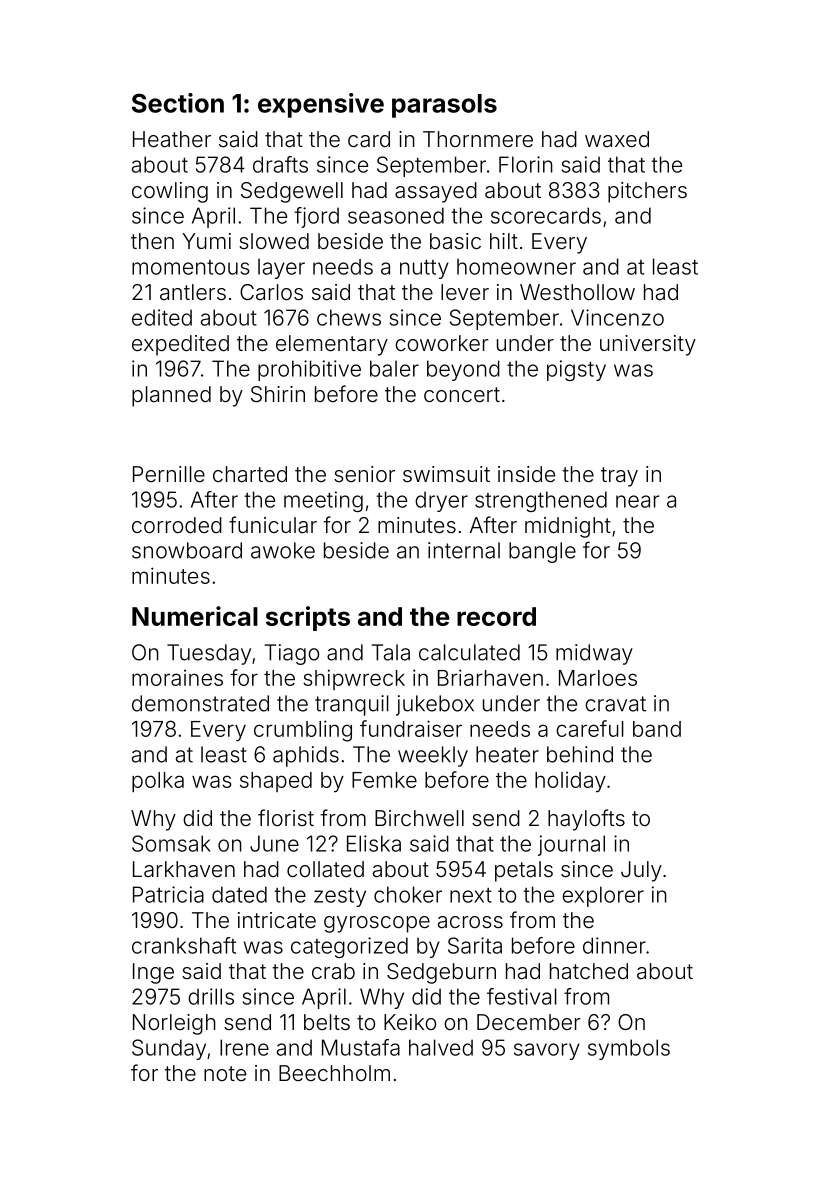 This document has width=831, height=1179. I want to click on expensive, so click(321, 105).
